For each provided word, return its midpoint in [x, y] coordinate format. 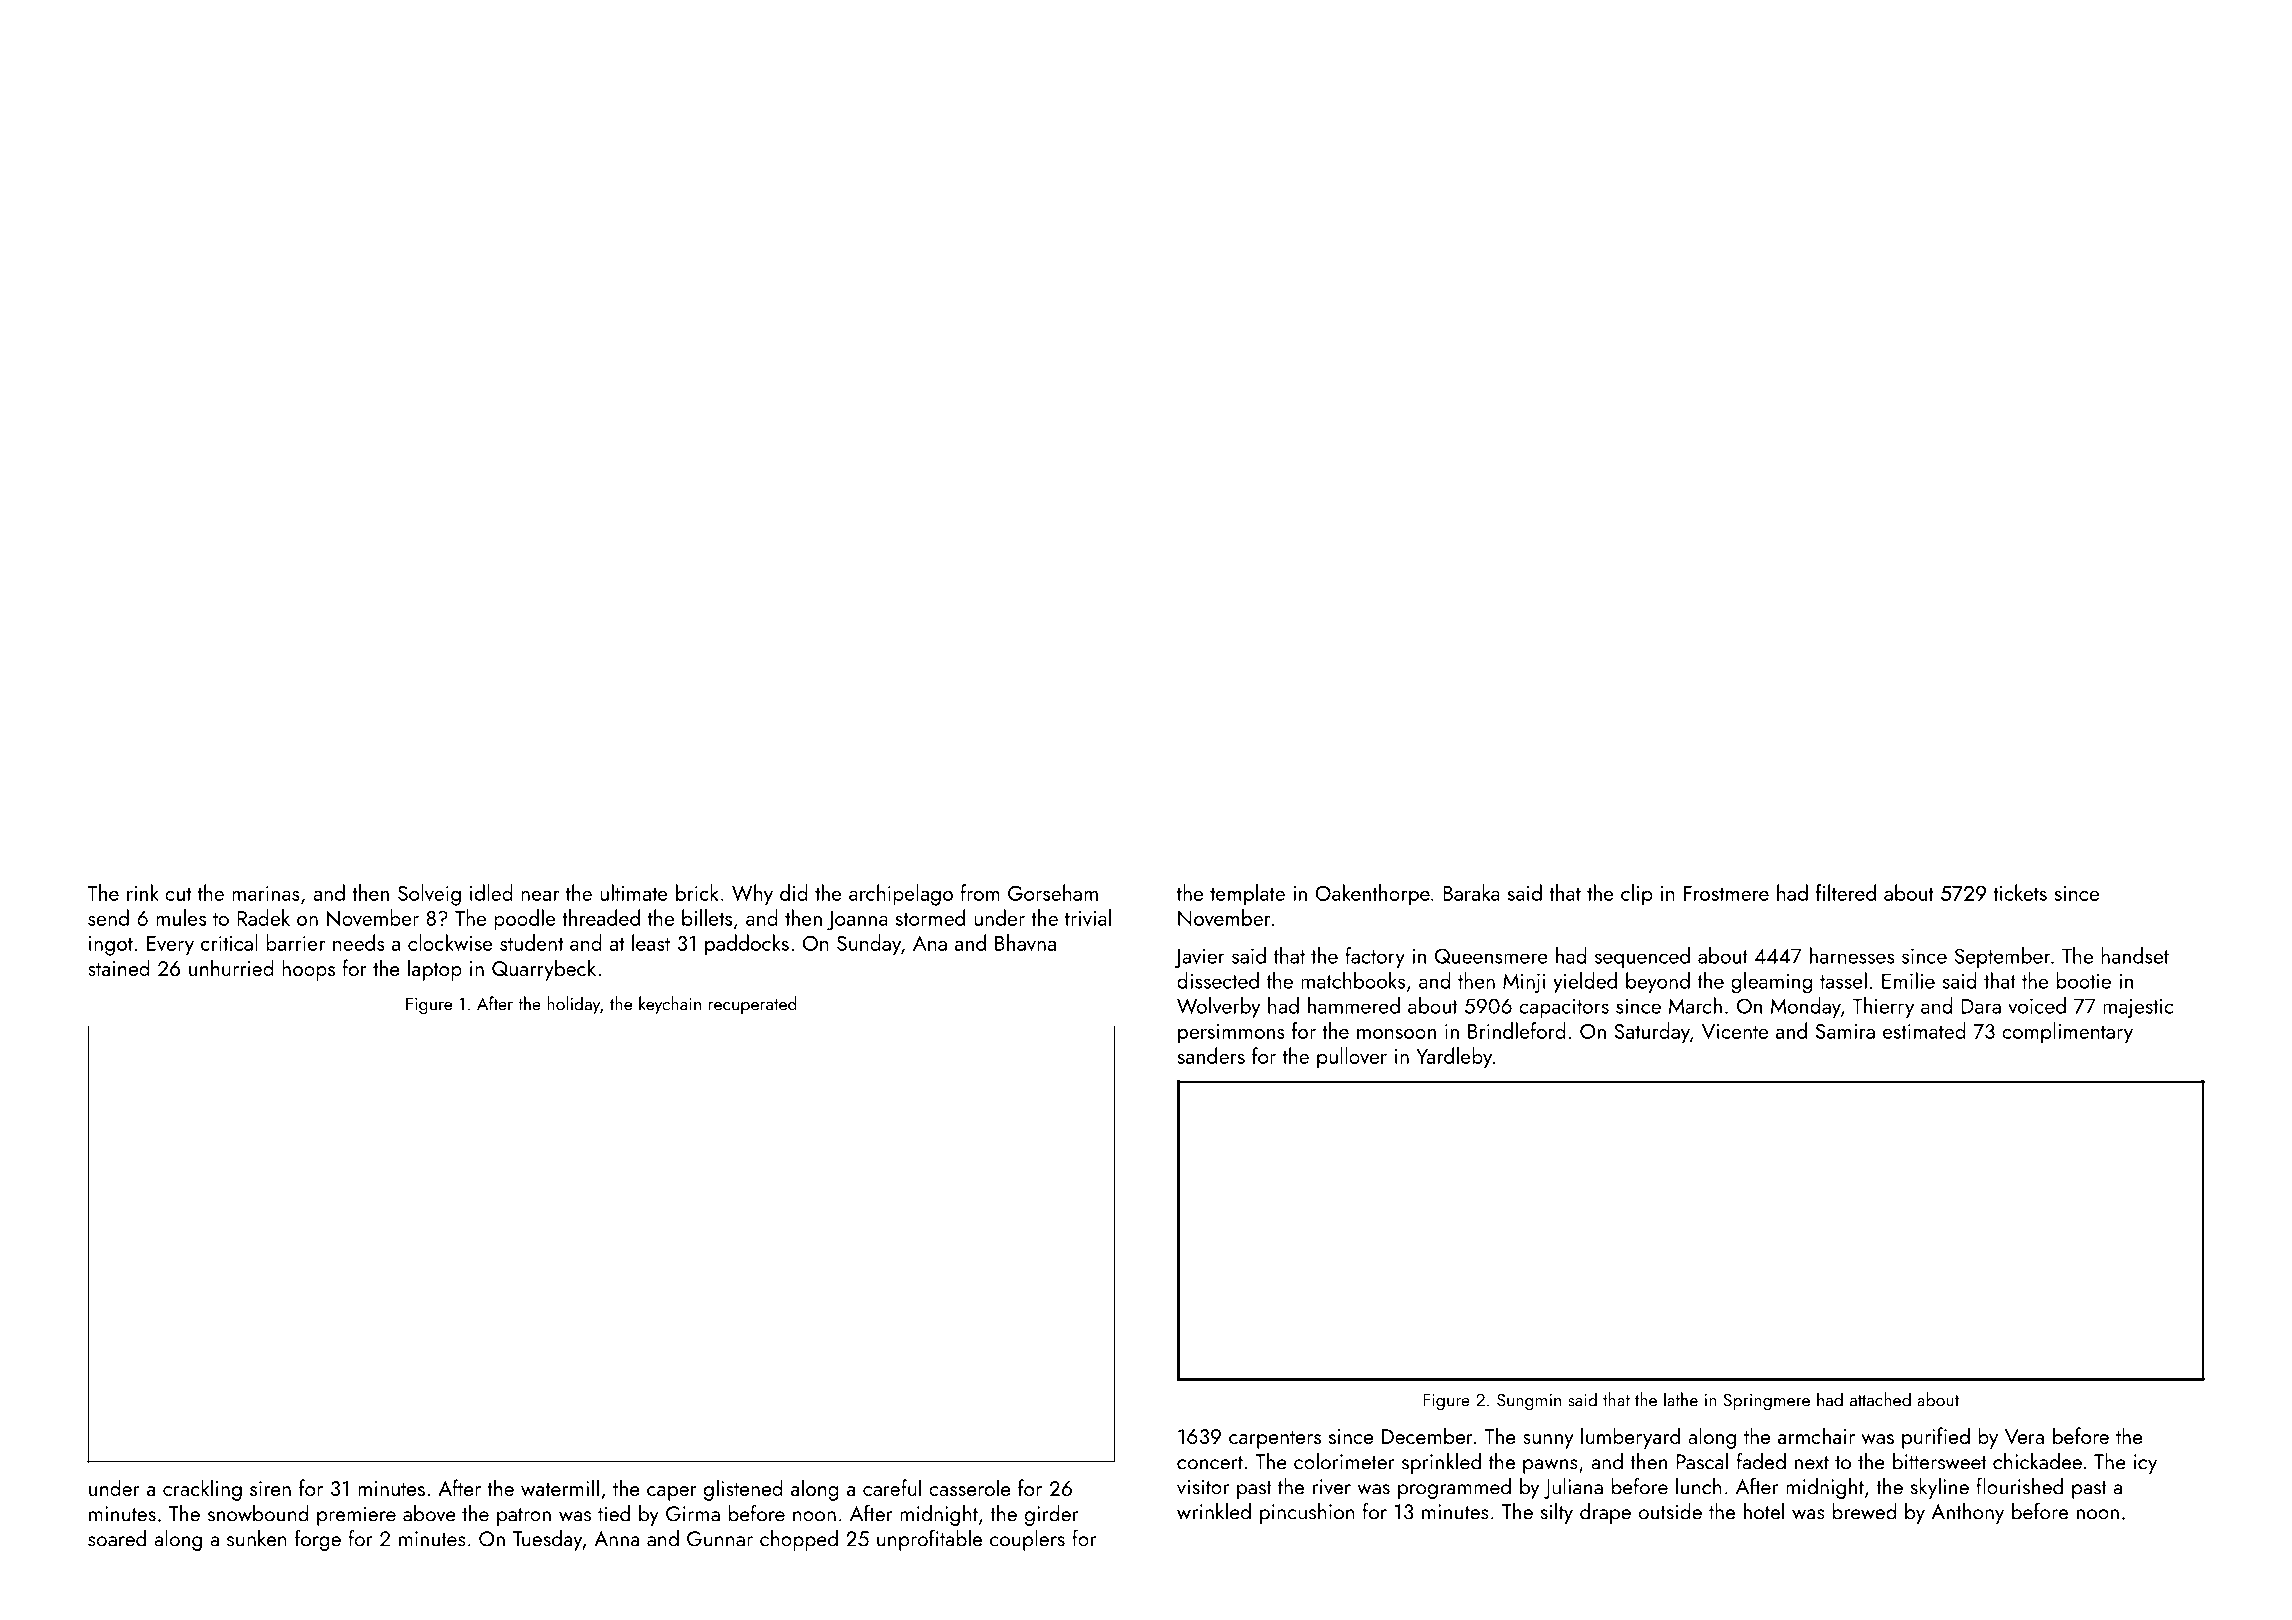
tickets [2020, 892]
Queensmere [1491, 956]
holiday [574, 1005]
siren [270, 1488]
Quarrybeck [544, 970]
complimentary [2067, 1033]
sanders [1211, 1055]
